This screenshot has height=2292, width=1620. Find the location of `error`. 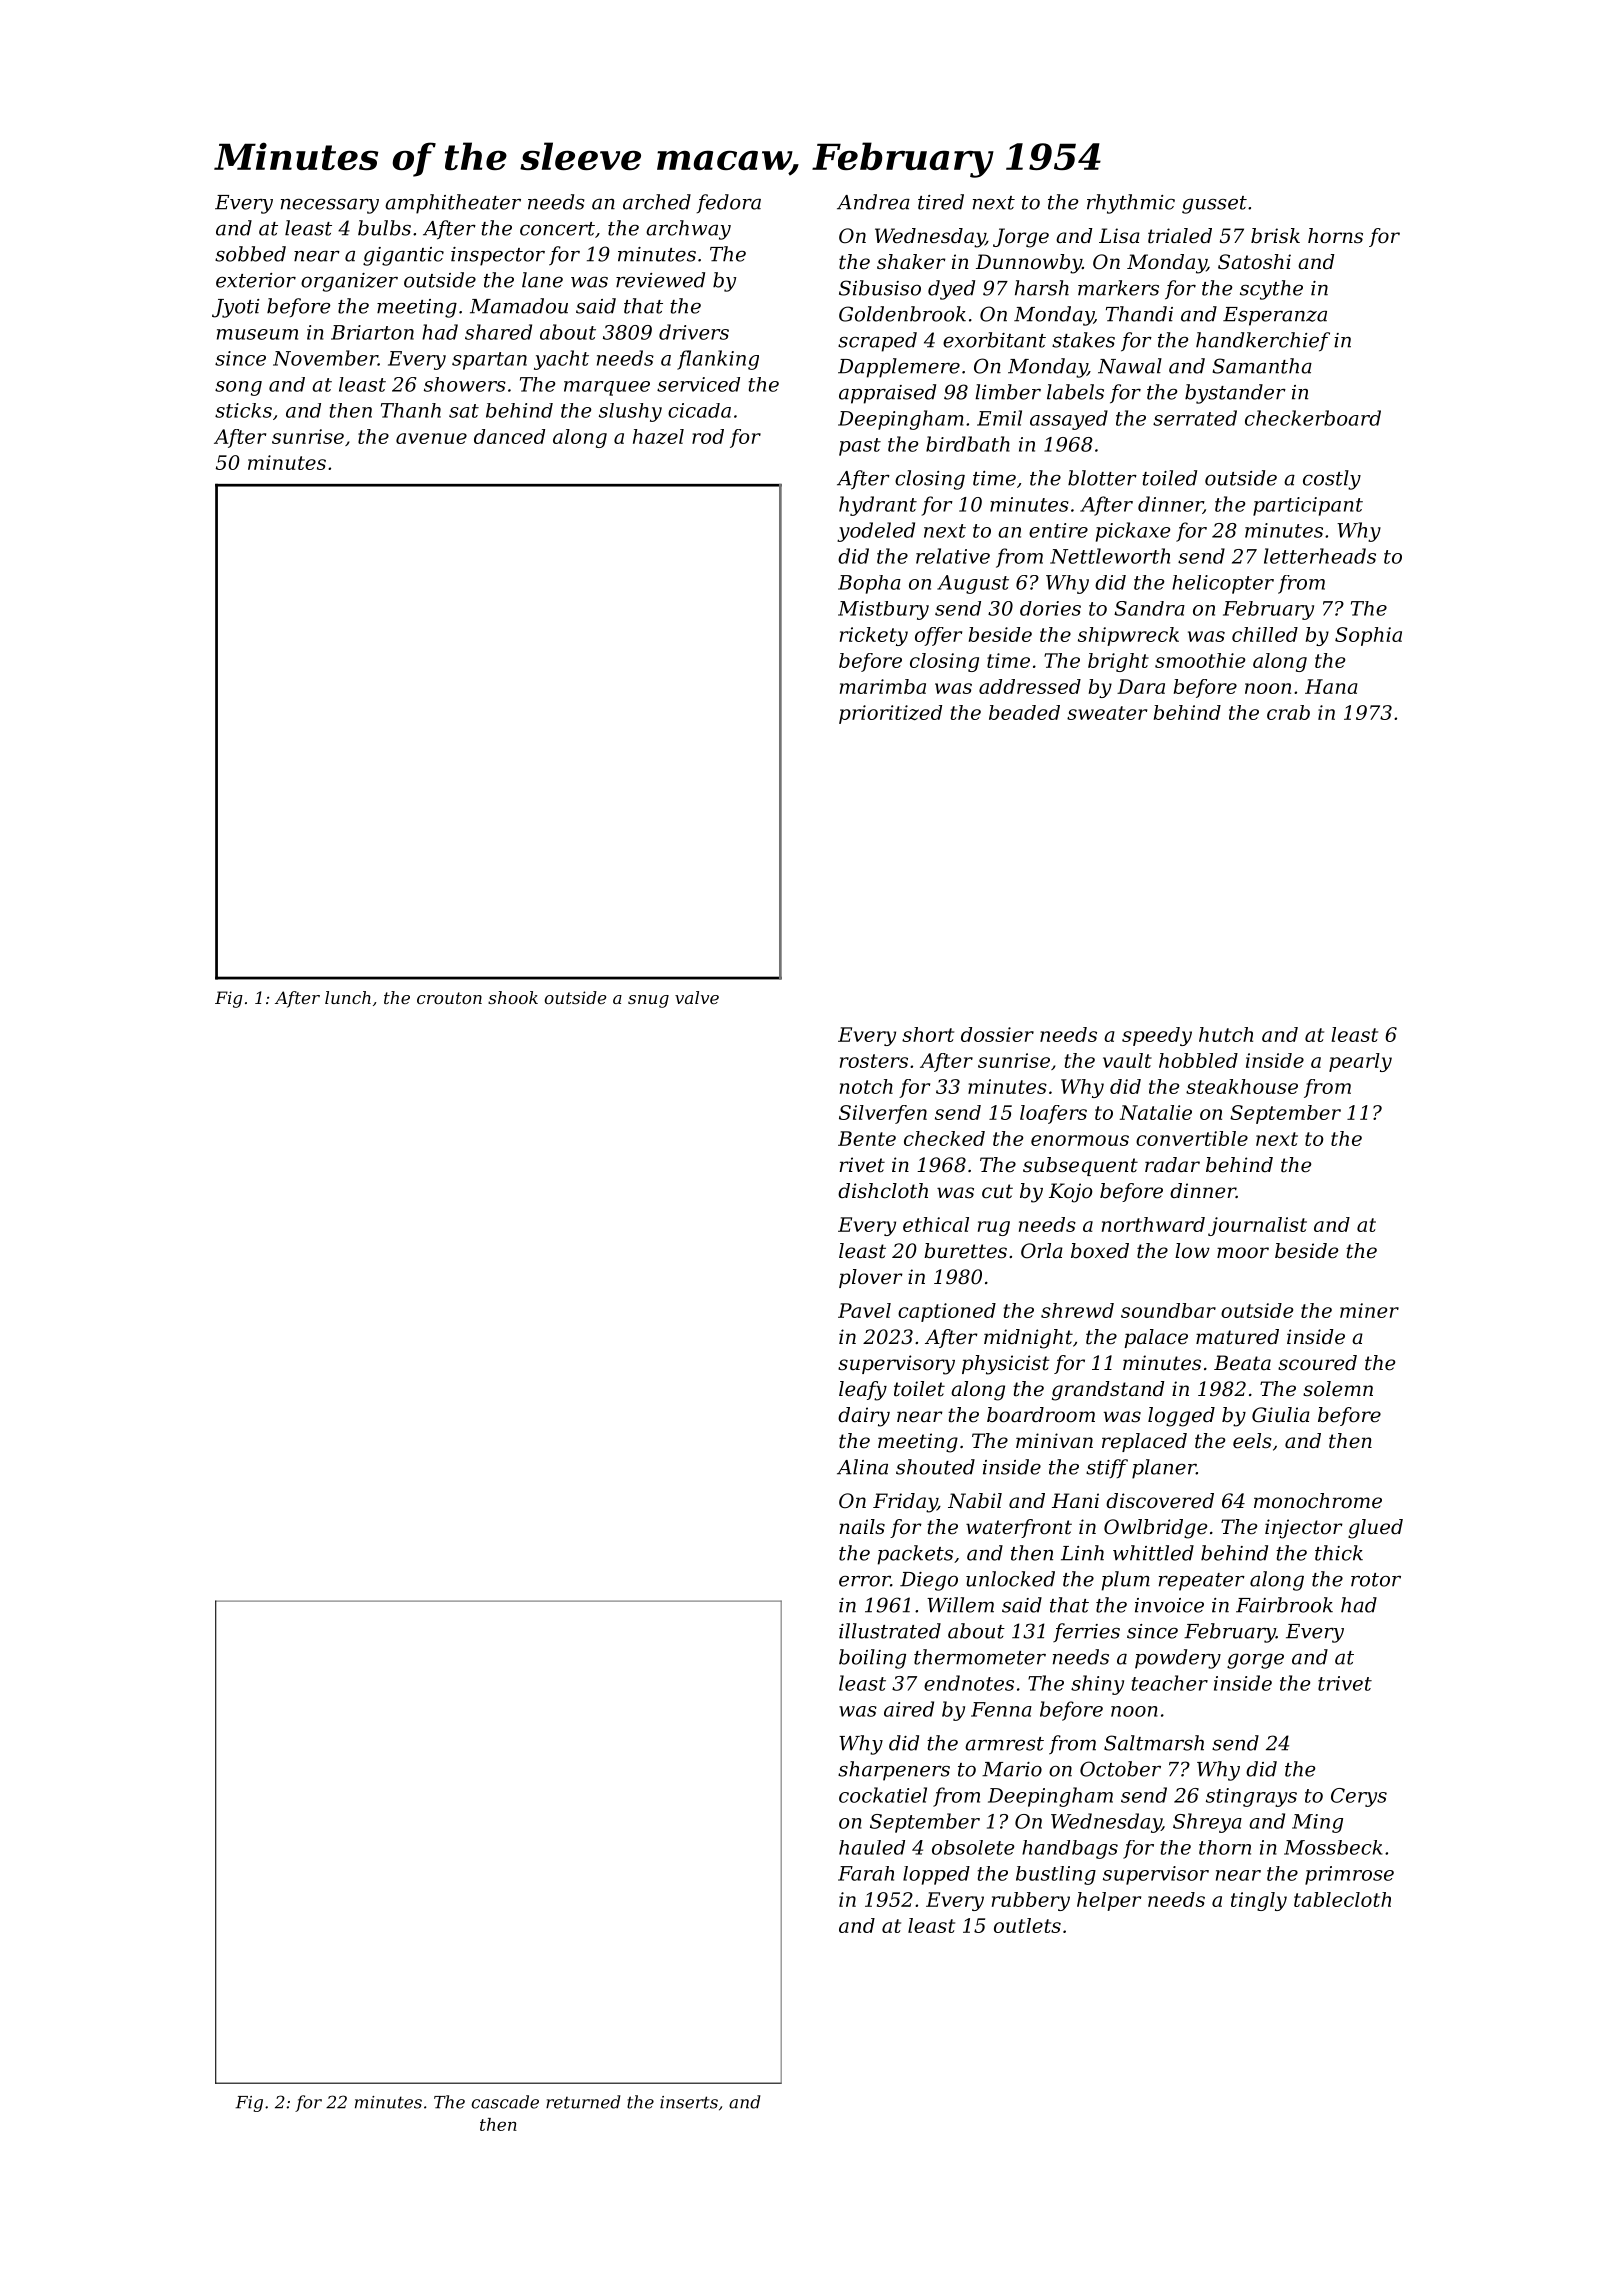

error is located at coordinates (864, 1581).
